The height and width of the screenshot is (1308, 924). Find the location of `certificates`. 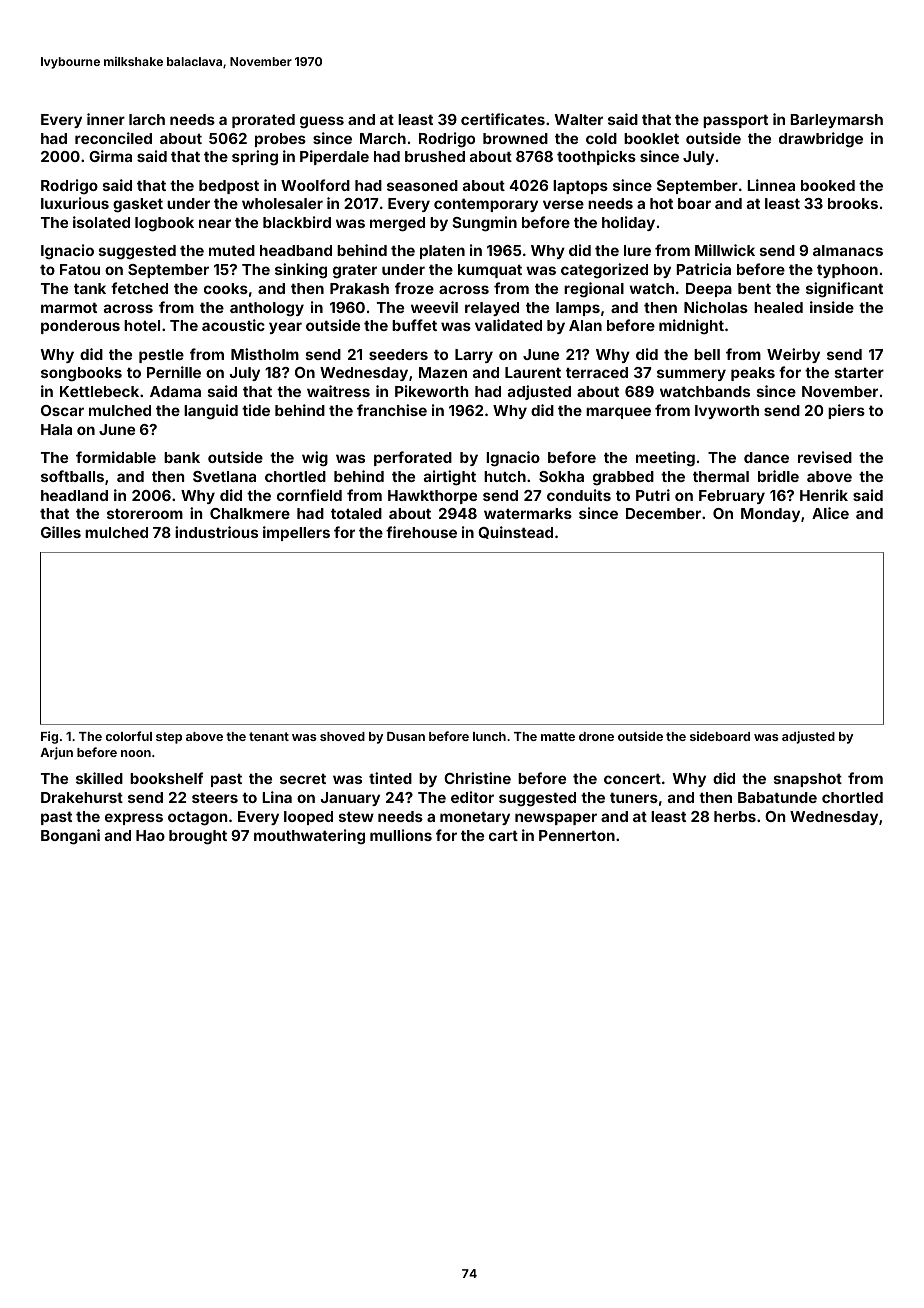

certificates is located at coordinates (503, 119).
